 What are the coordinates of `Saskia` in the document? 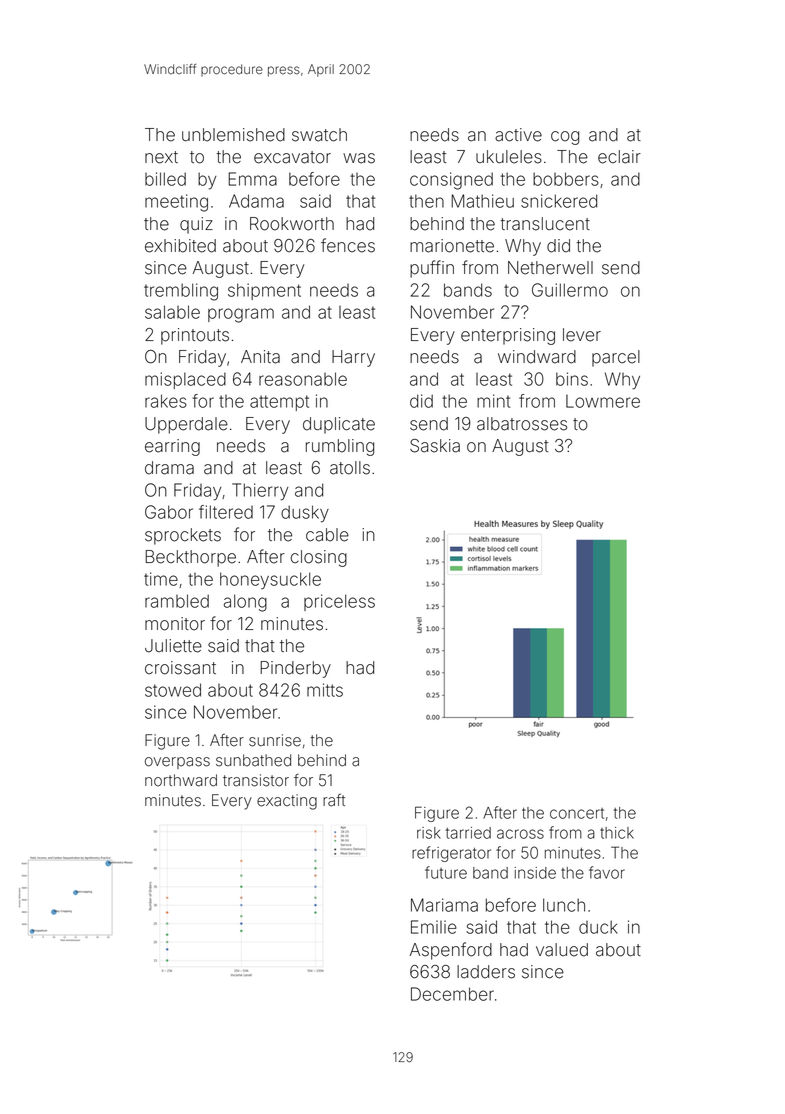 It's located at (435, 446).
